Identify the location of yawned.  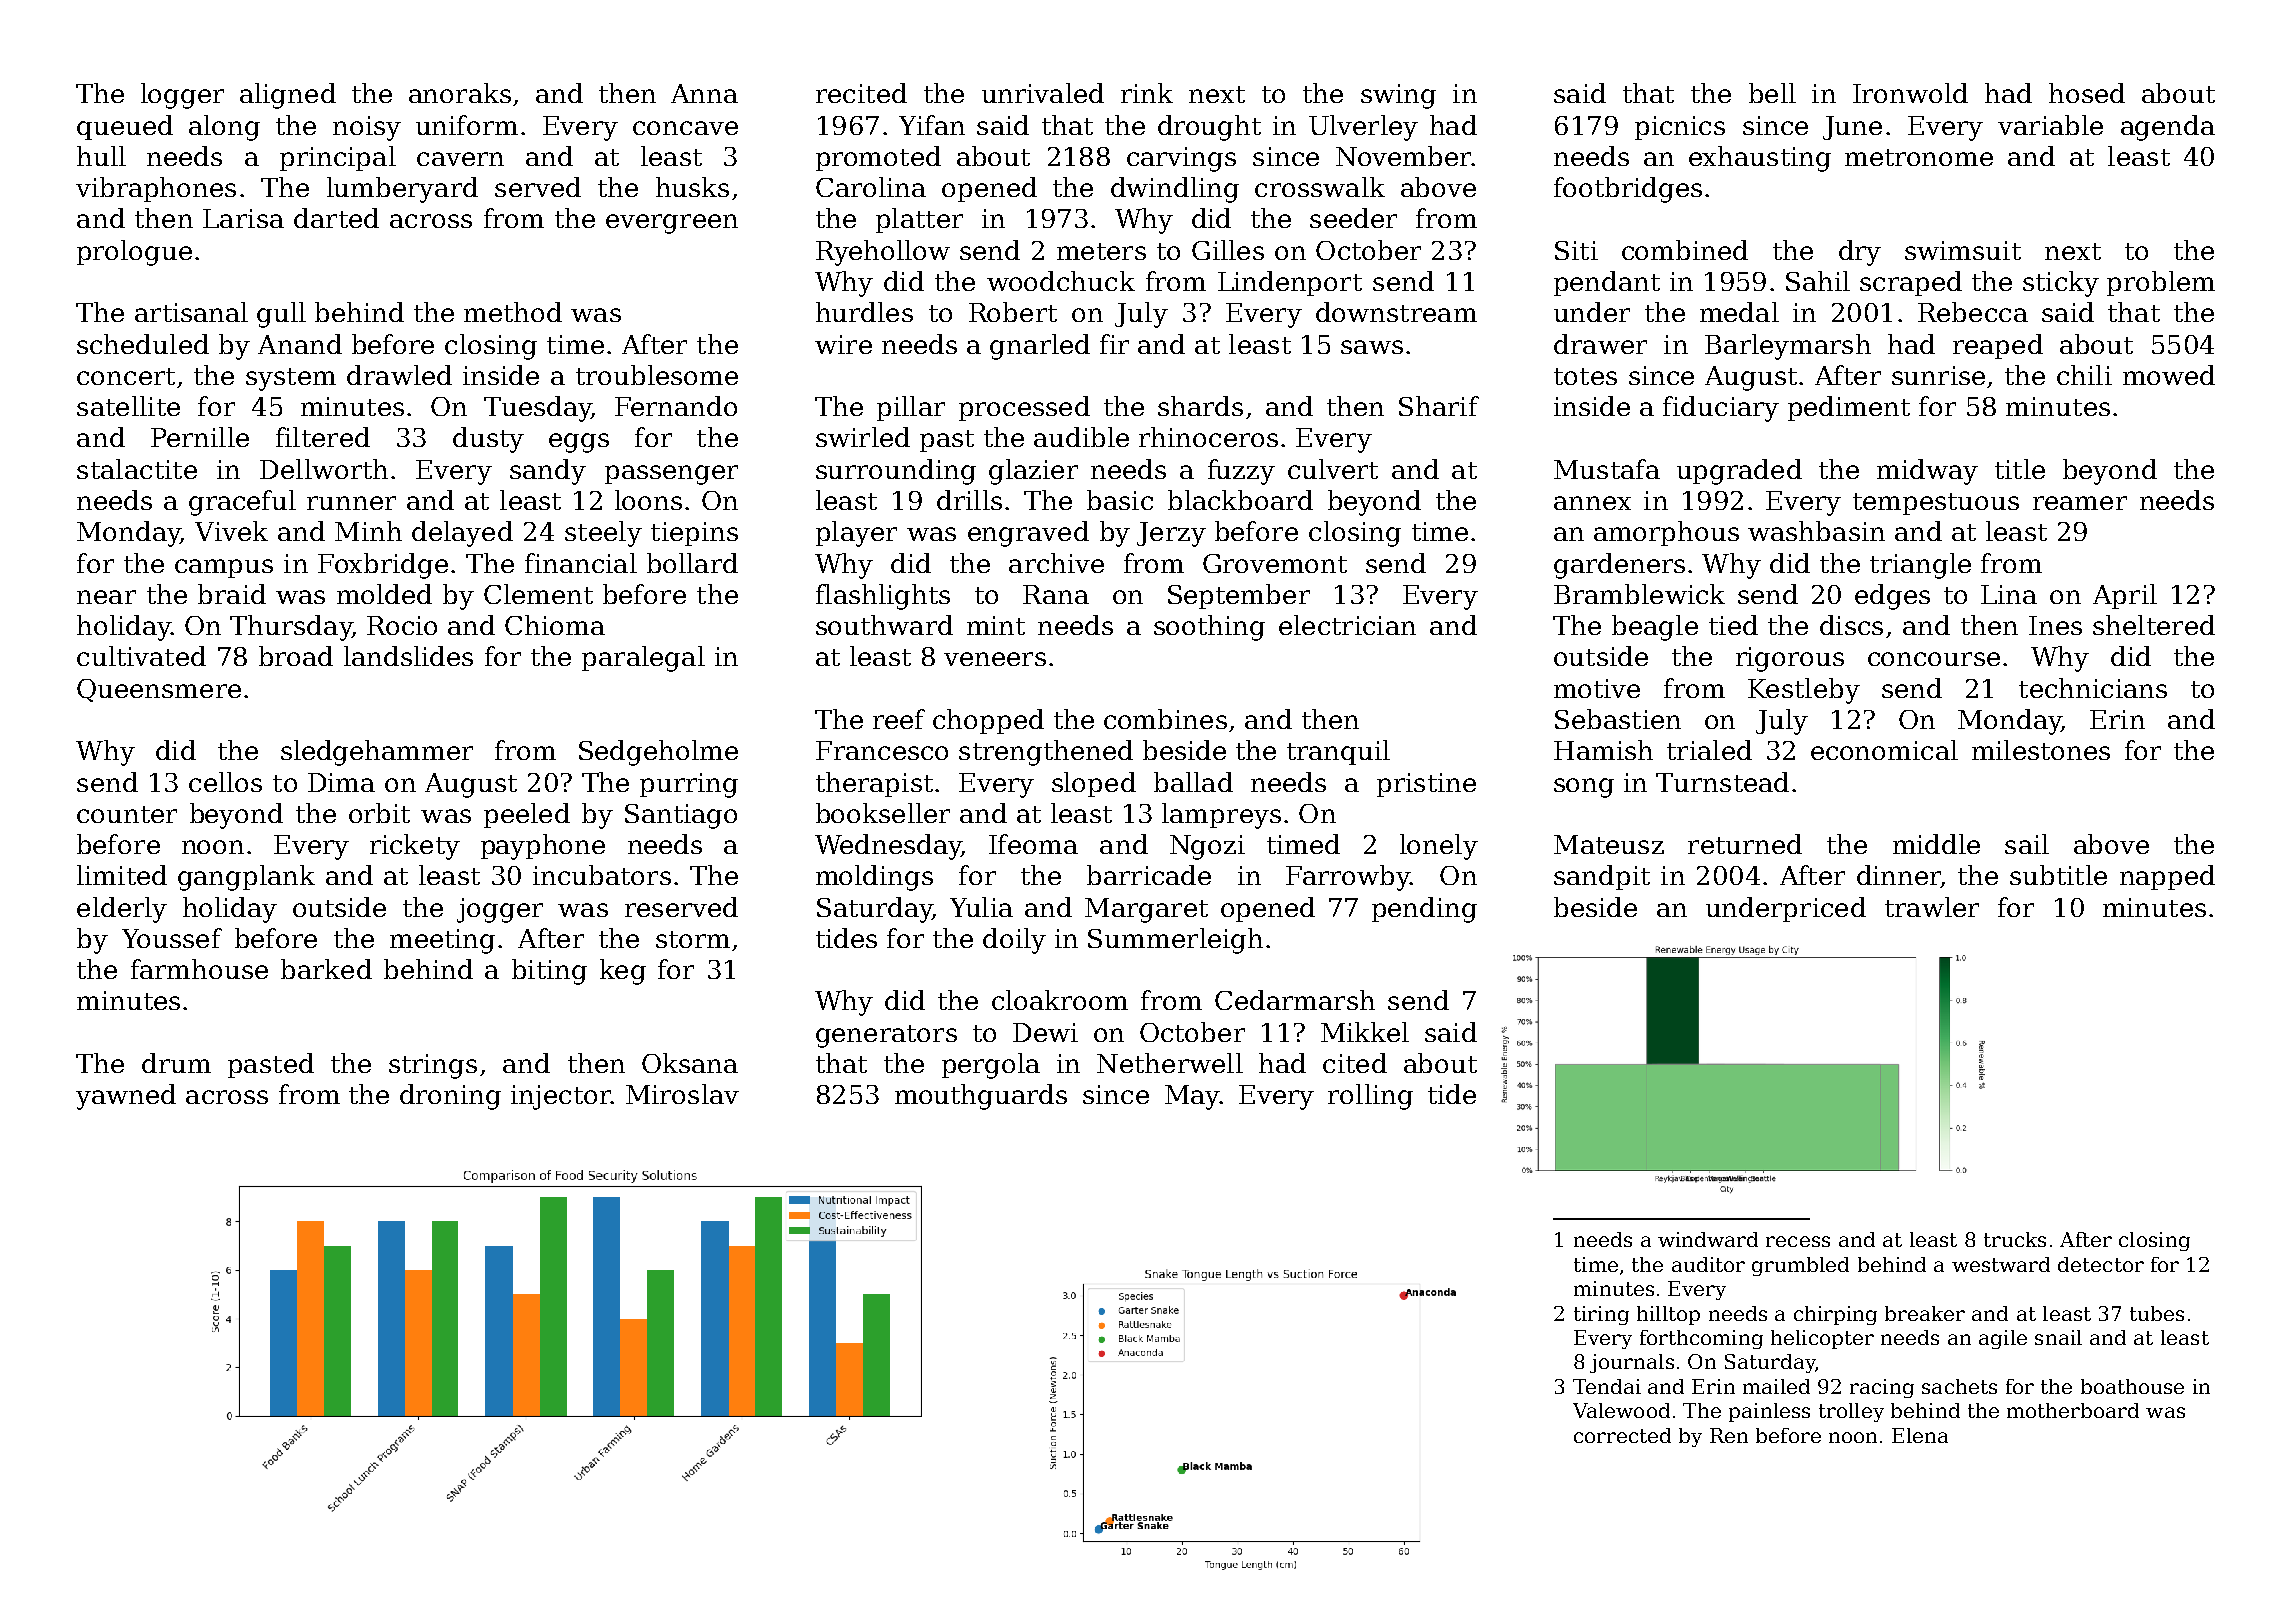
(126, 1097).
